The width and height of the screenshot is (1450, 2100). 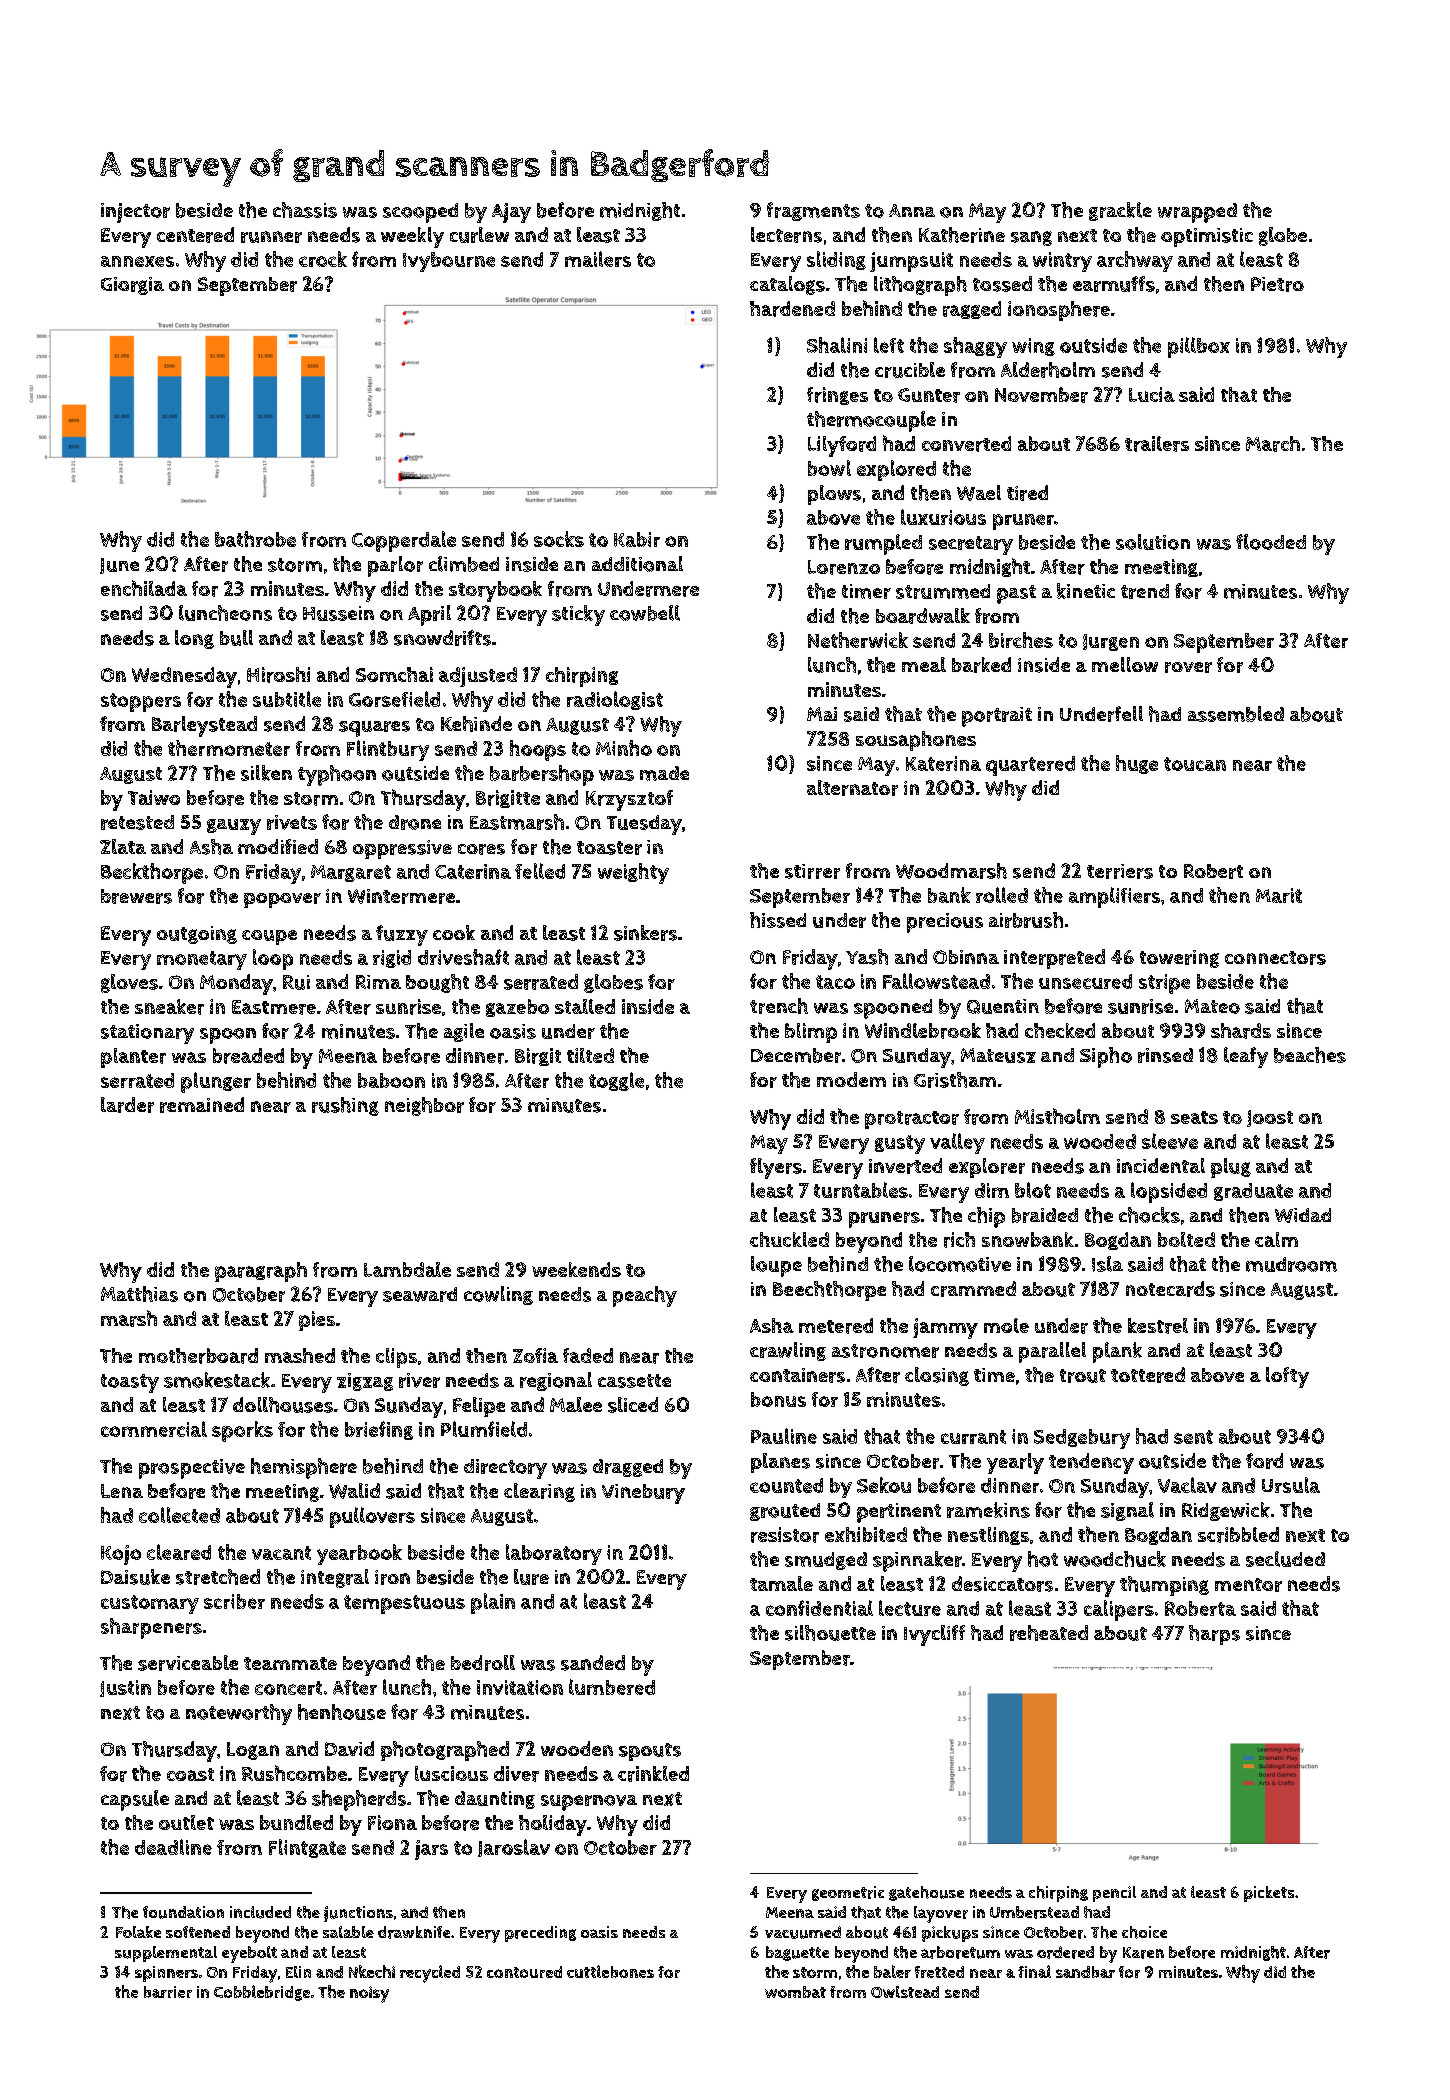 What do you see at coordinates (598, 259) in the screenshot?
I see `mailers` at bounding box center [598, 259].
